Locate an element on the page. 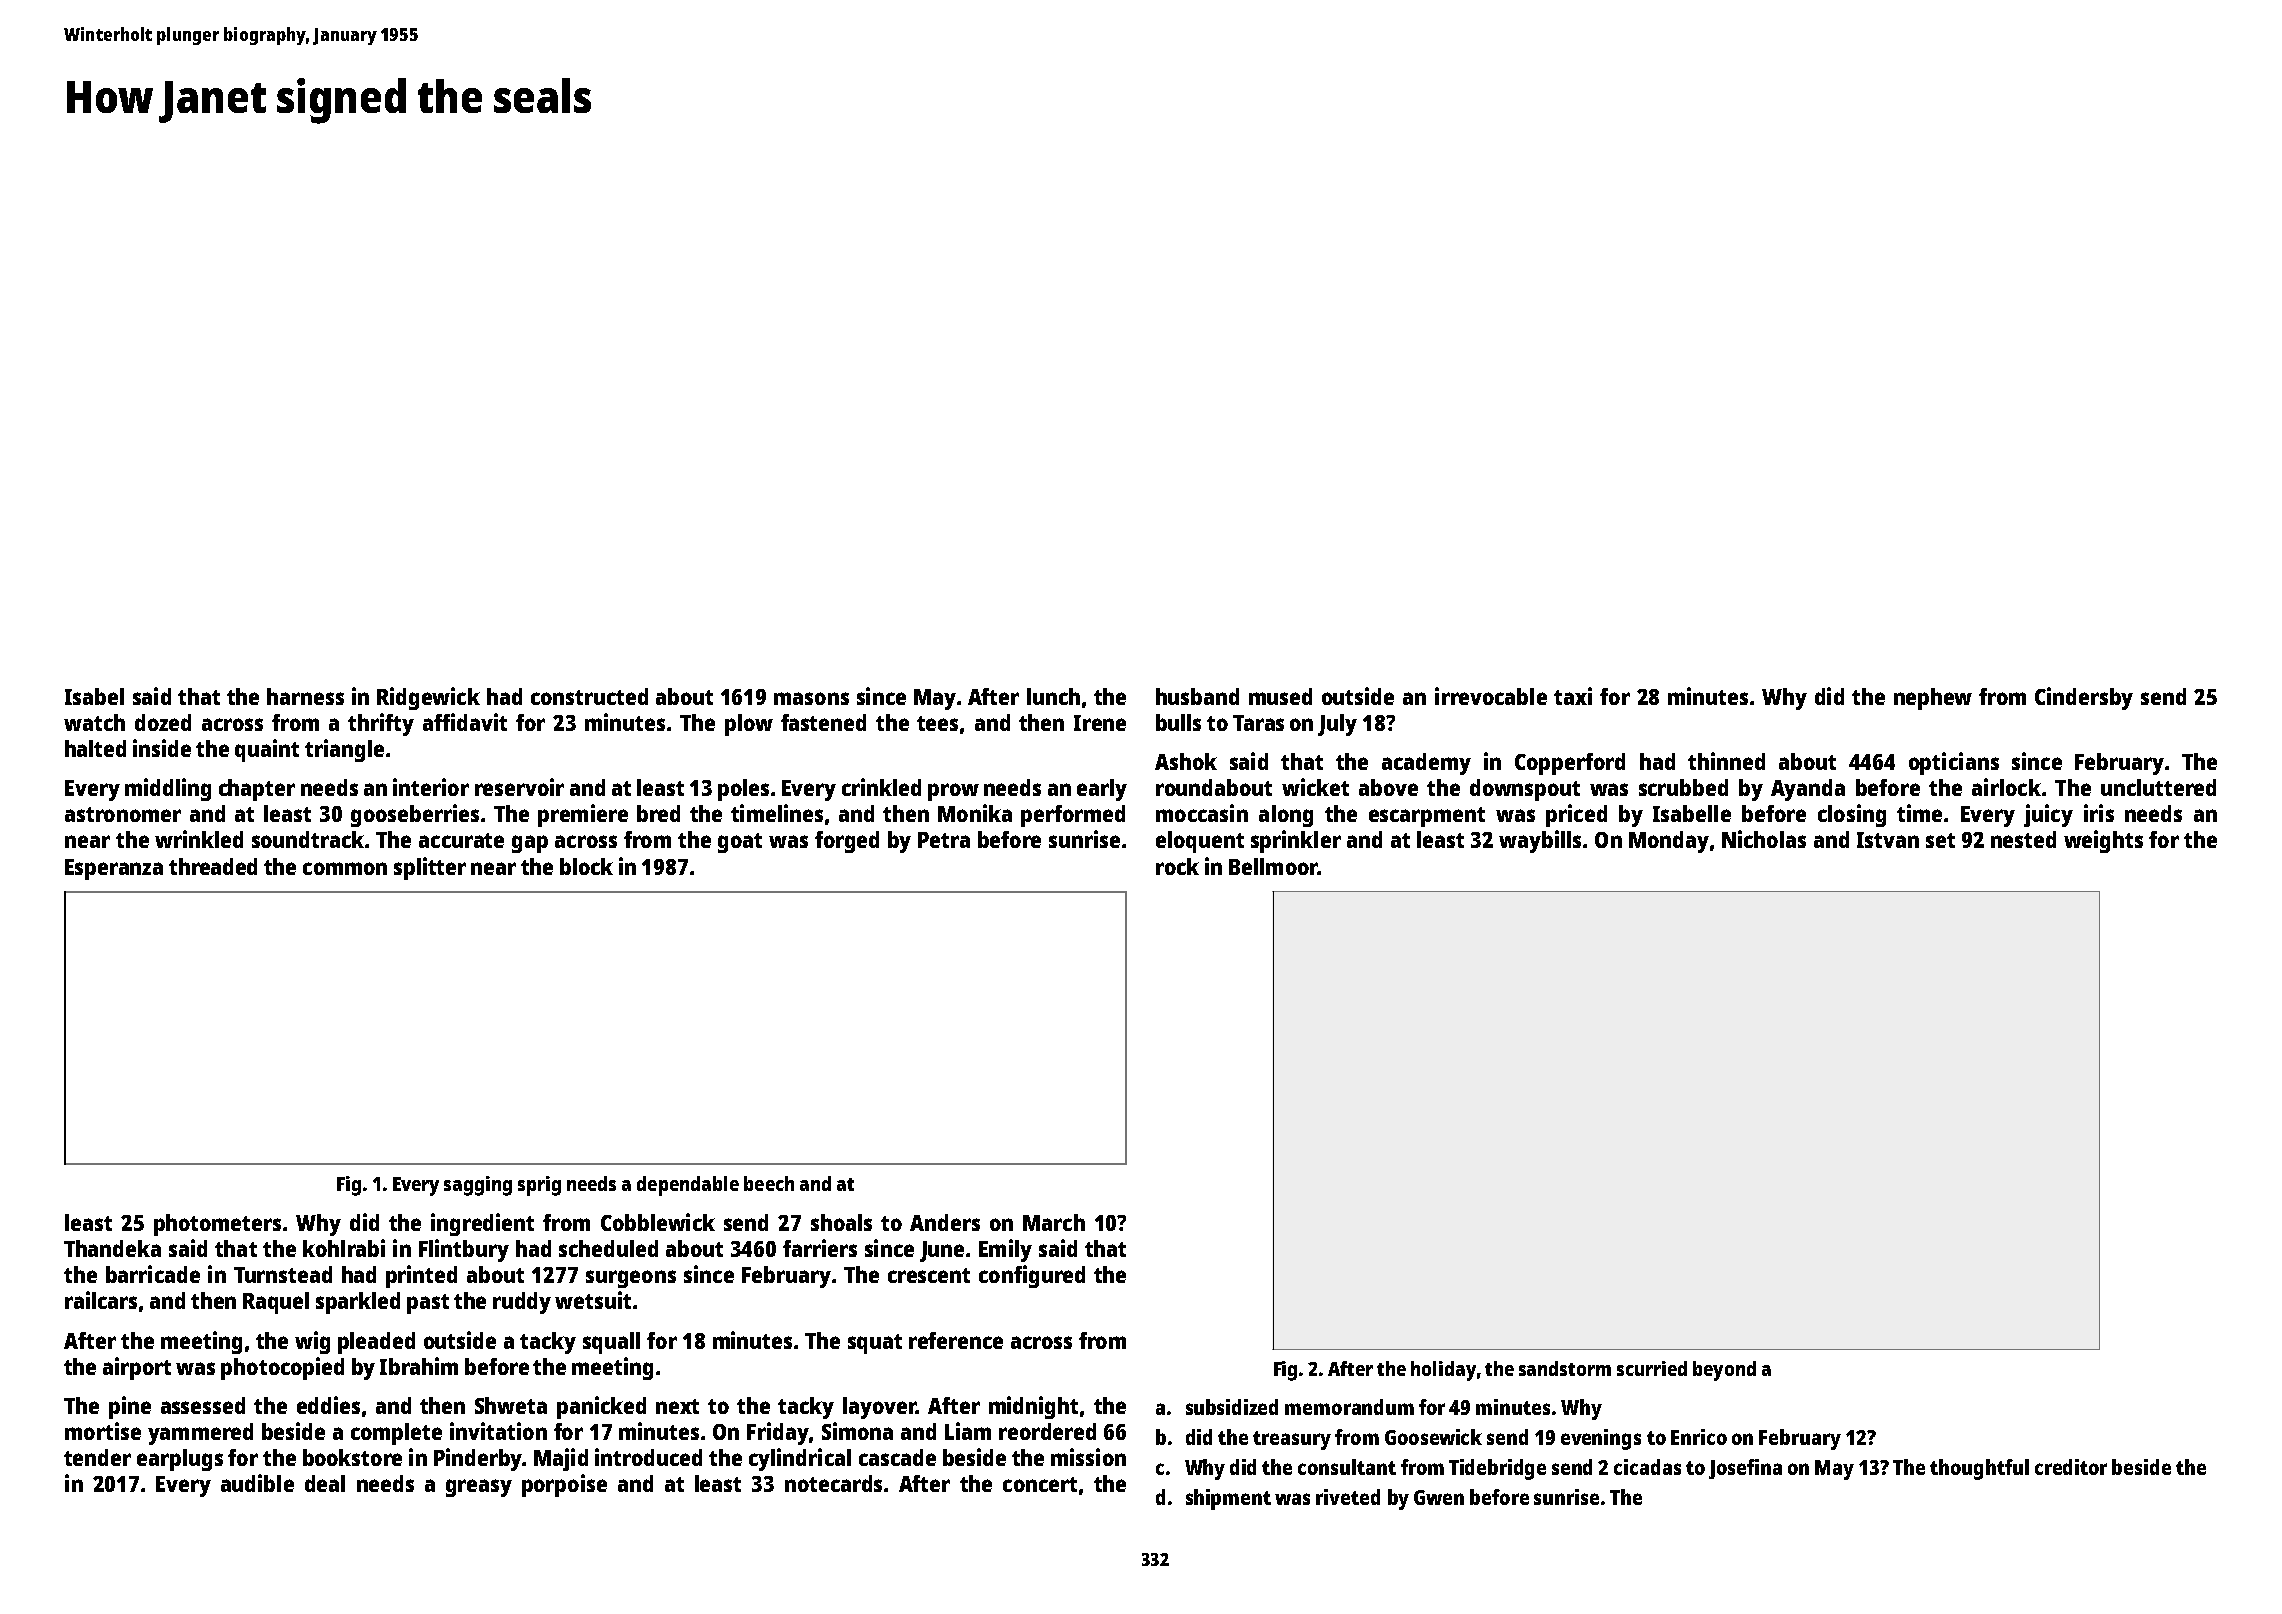  scurried is located at coordinates (1652, 1368).
